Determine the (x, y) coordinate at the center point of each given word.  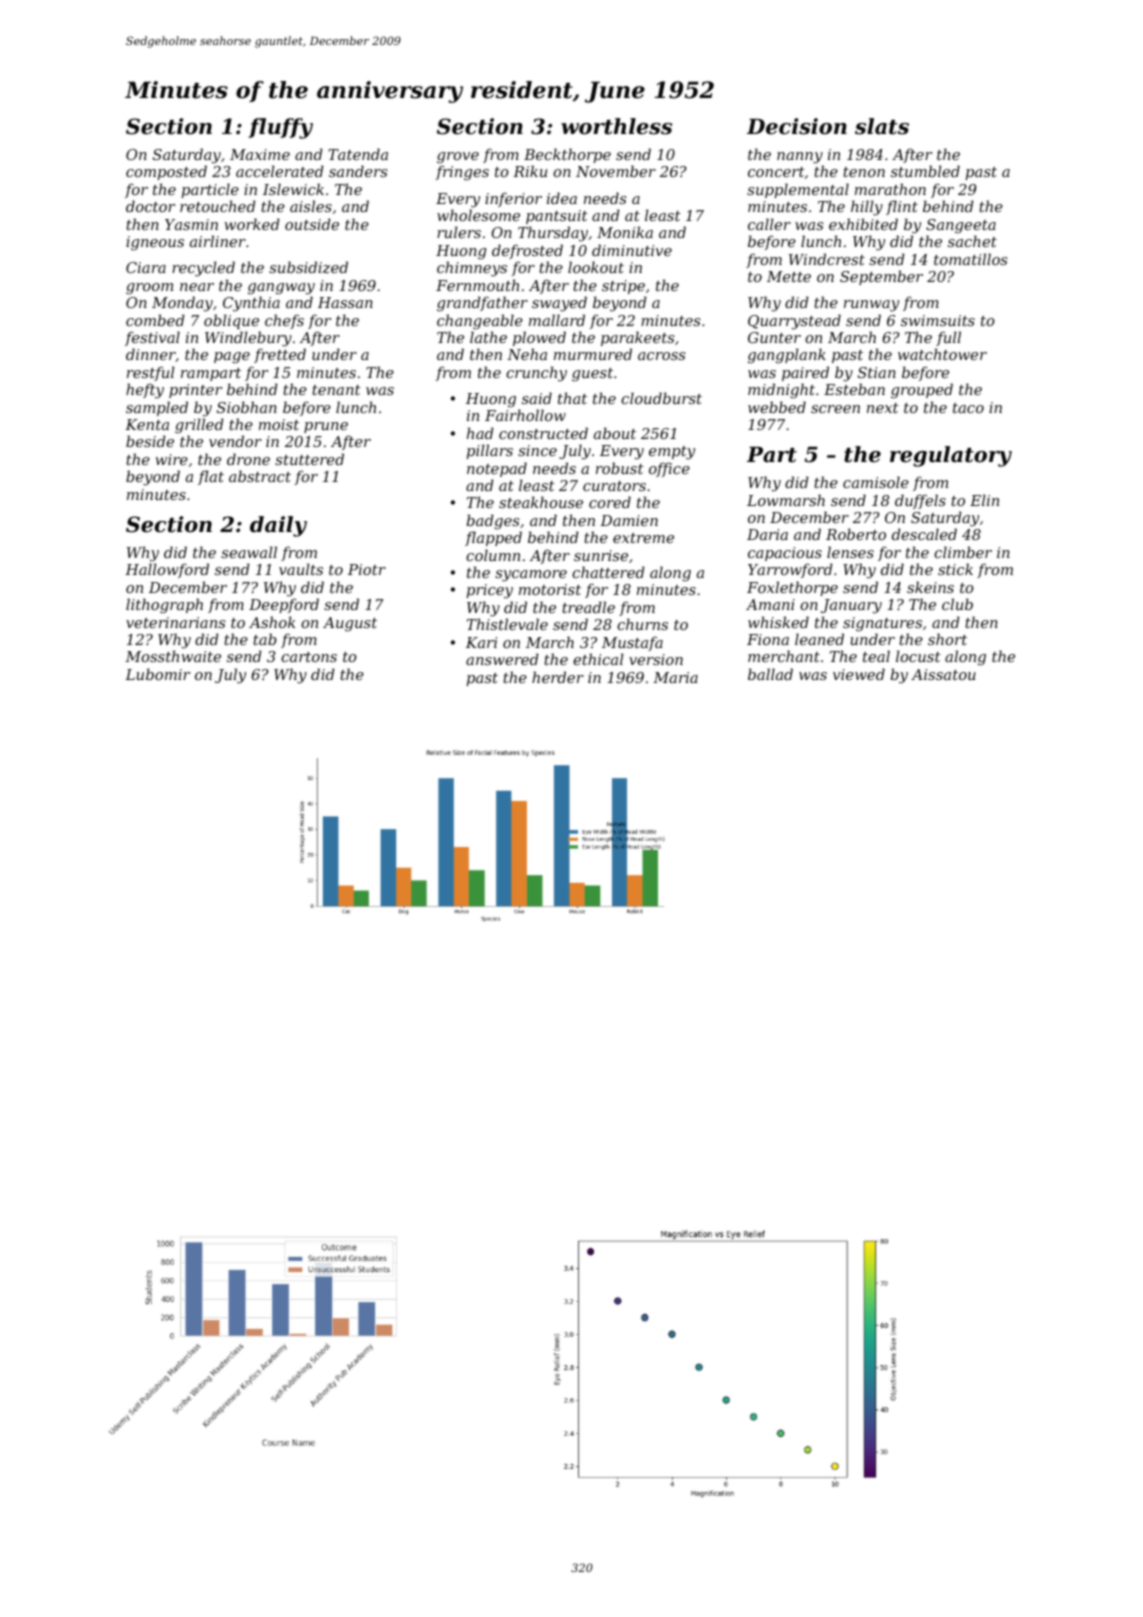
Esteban (854, 389)
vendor (235, 441)
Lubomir (157, 674)
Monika (625, 232)
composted (166, 172)
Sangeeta (961, 226)
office (669, 469)
